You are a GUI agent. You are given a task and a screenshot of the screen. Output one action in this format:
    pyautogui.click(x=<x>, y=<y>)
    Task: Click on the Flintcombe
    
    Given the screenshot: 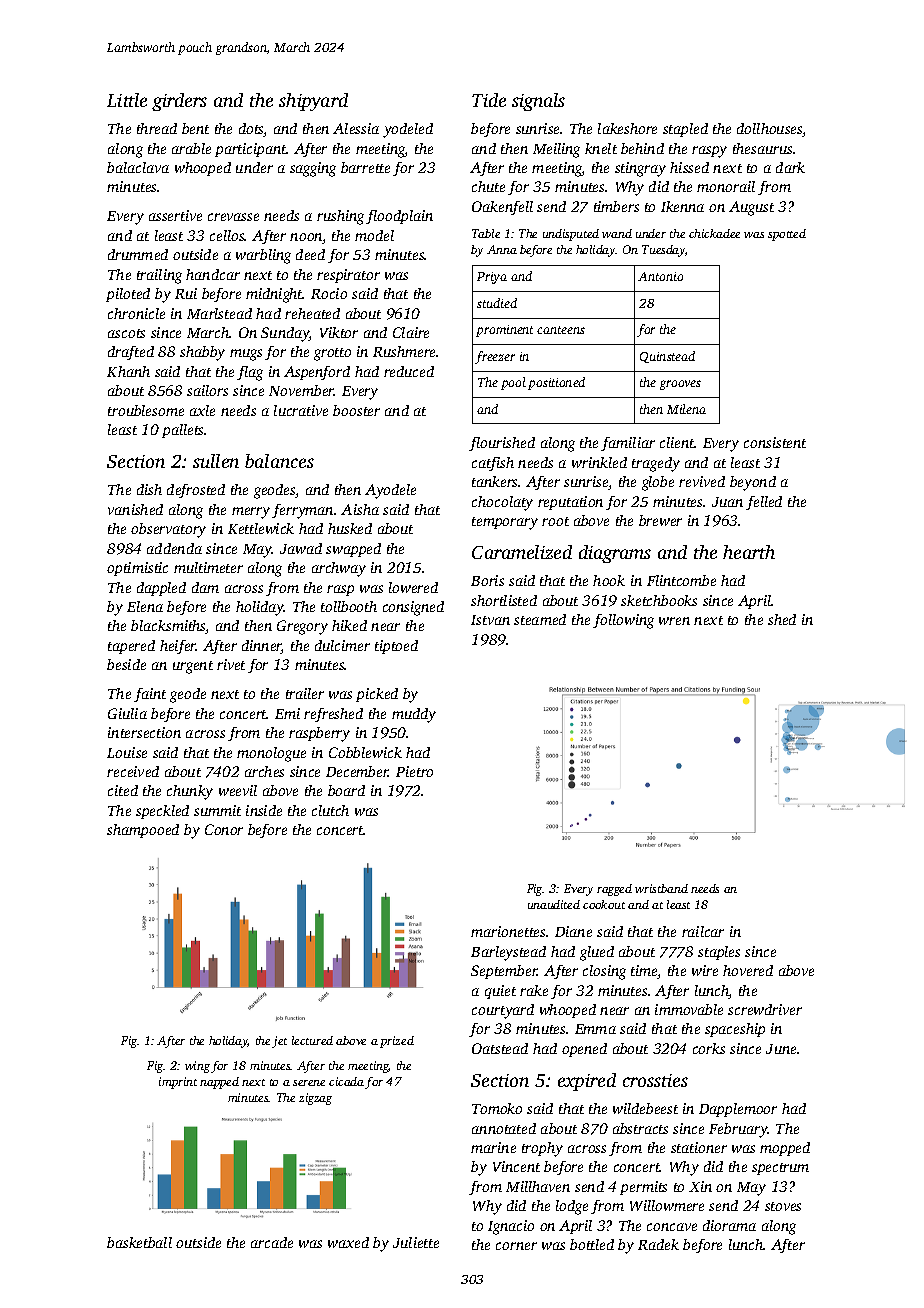 What is the action you would take?
    pyautogui.click(x=681, y=580)
